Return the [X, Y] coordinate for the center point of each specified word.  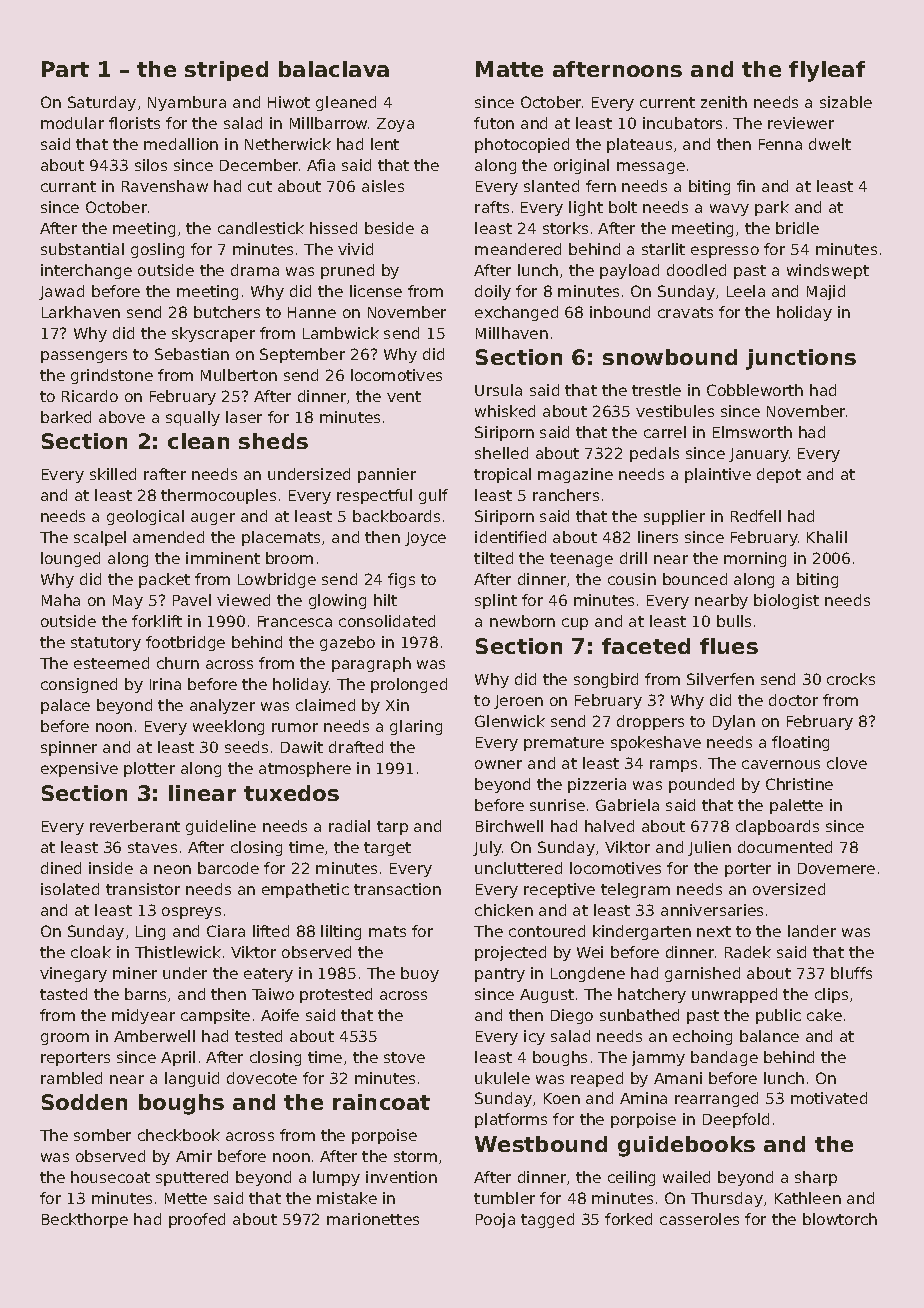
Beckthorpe [85, 1220]
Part [65, 69]
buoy [420, 974]
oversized [789, 889]
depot [779, 475]
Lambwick [341, 333]
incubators [682, 123]
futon [494, 123]
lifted [271, 931]
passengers [84, 357]
